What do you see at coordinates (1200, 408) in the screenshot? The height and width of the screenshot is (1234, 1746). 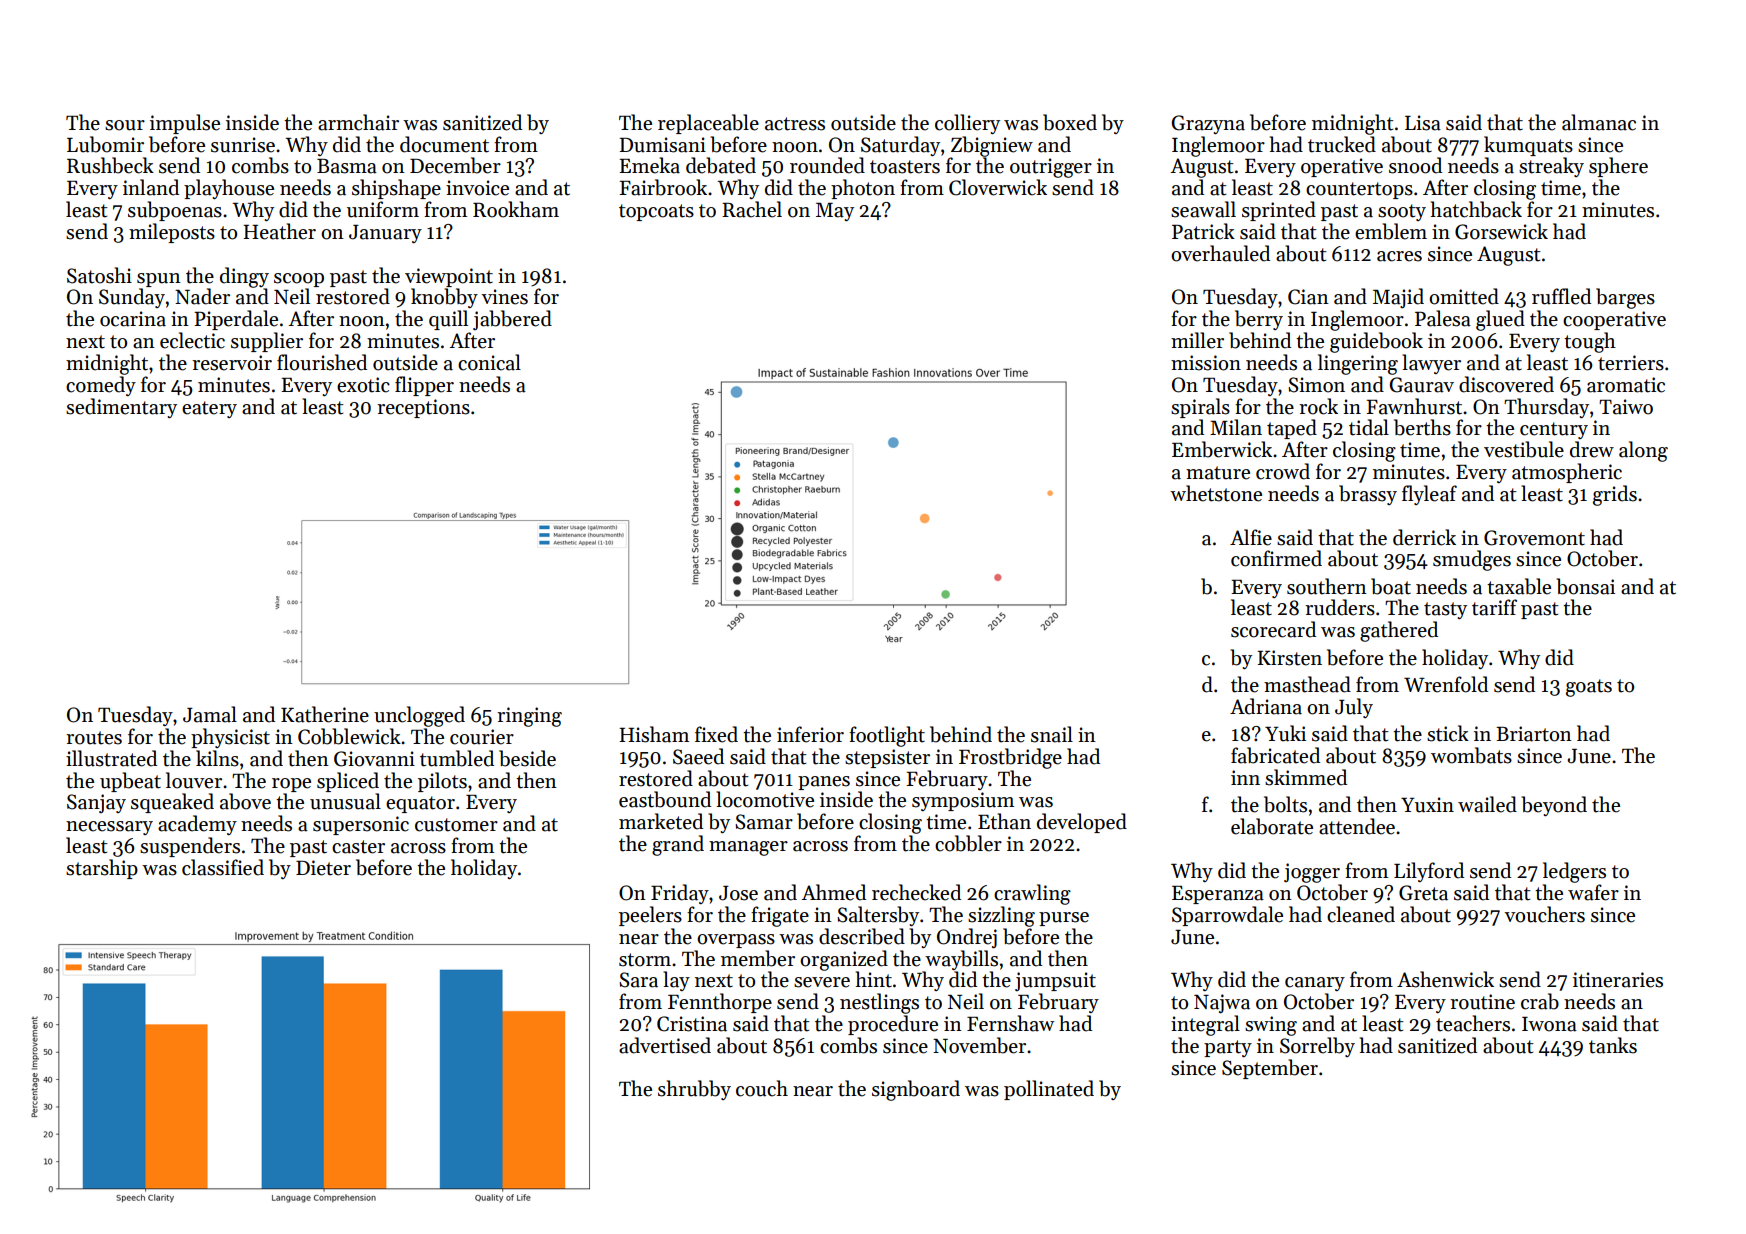 I see `spirals` at bounding box center [1200, 408].
